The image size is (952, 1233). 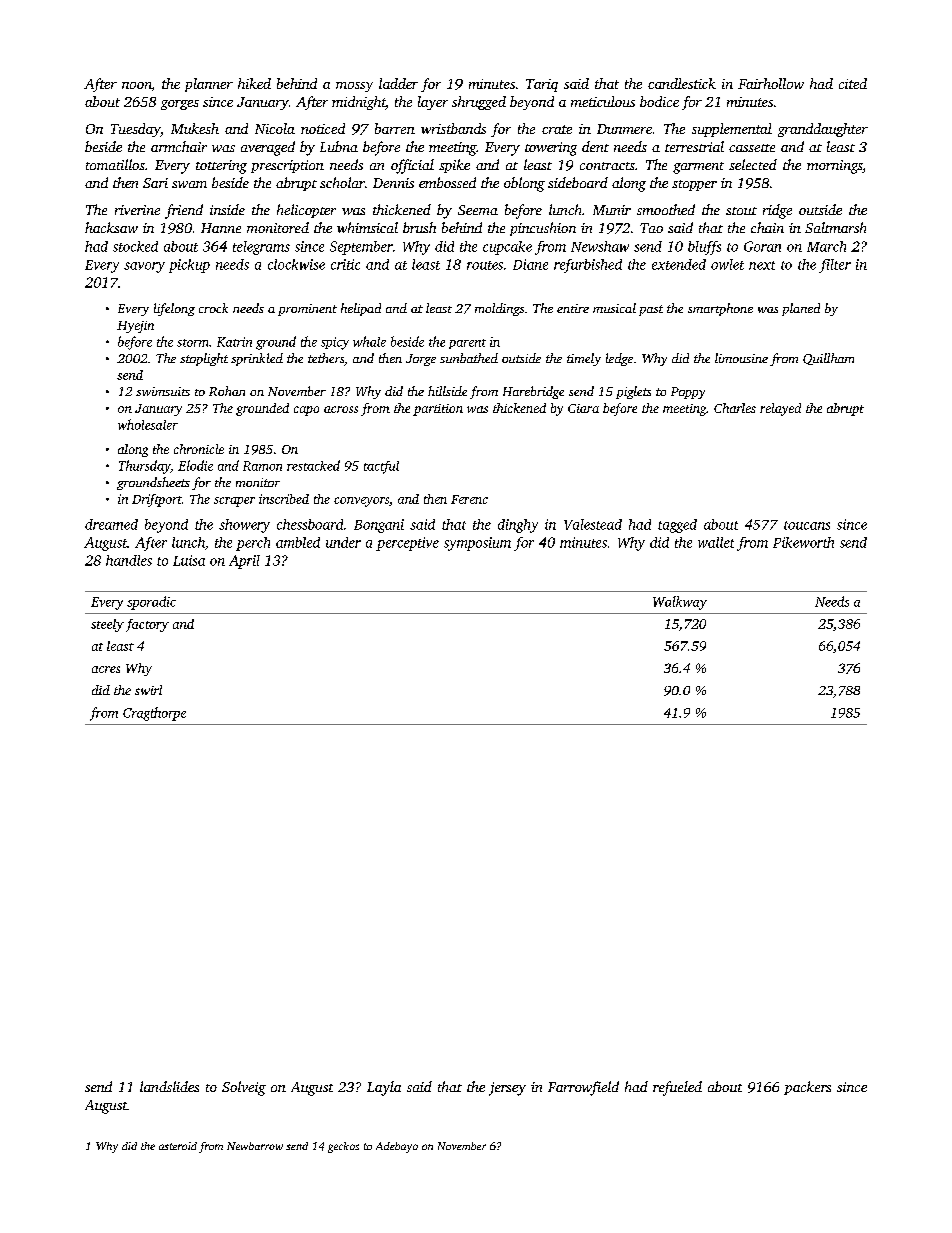 I want to click on cited, so click(x=853, y=83).
